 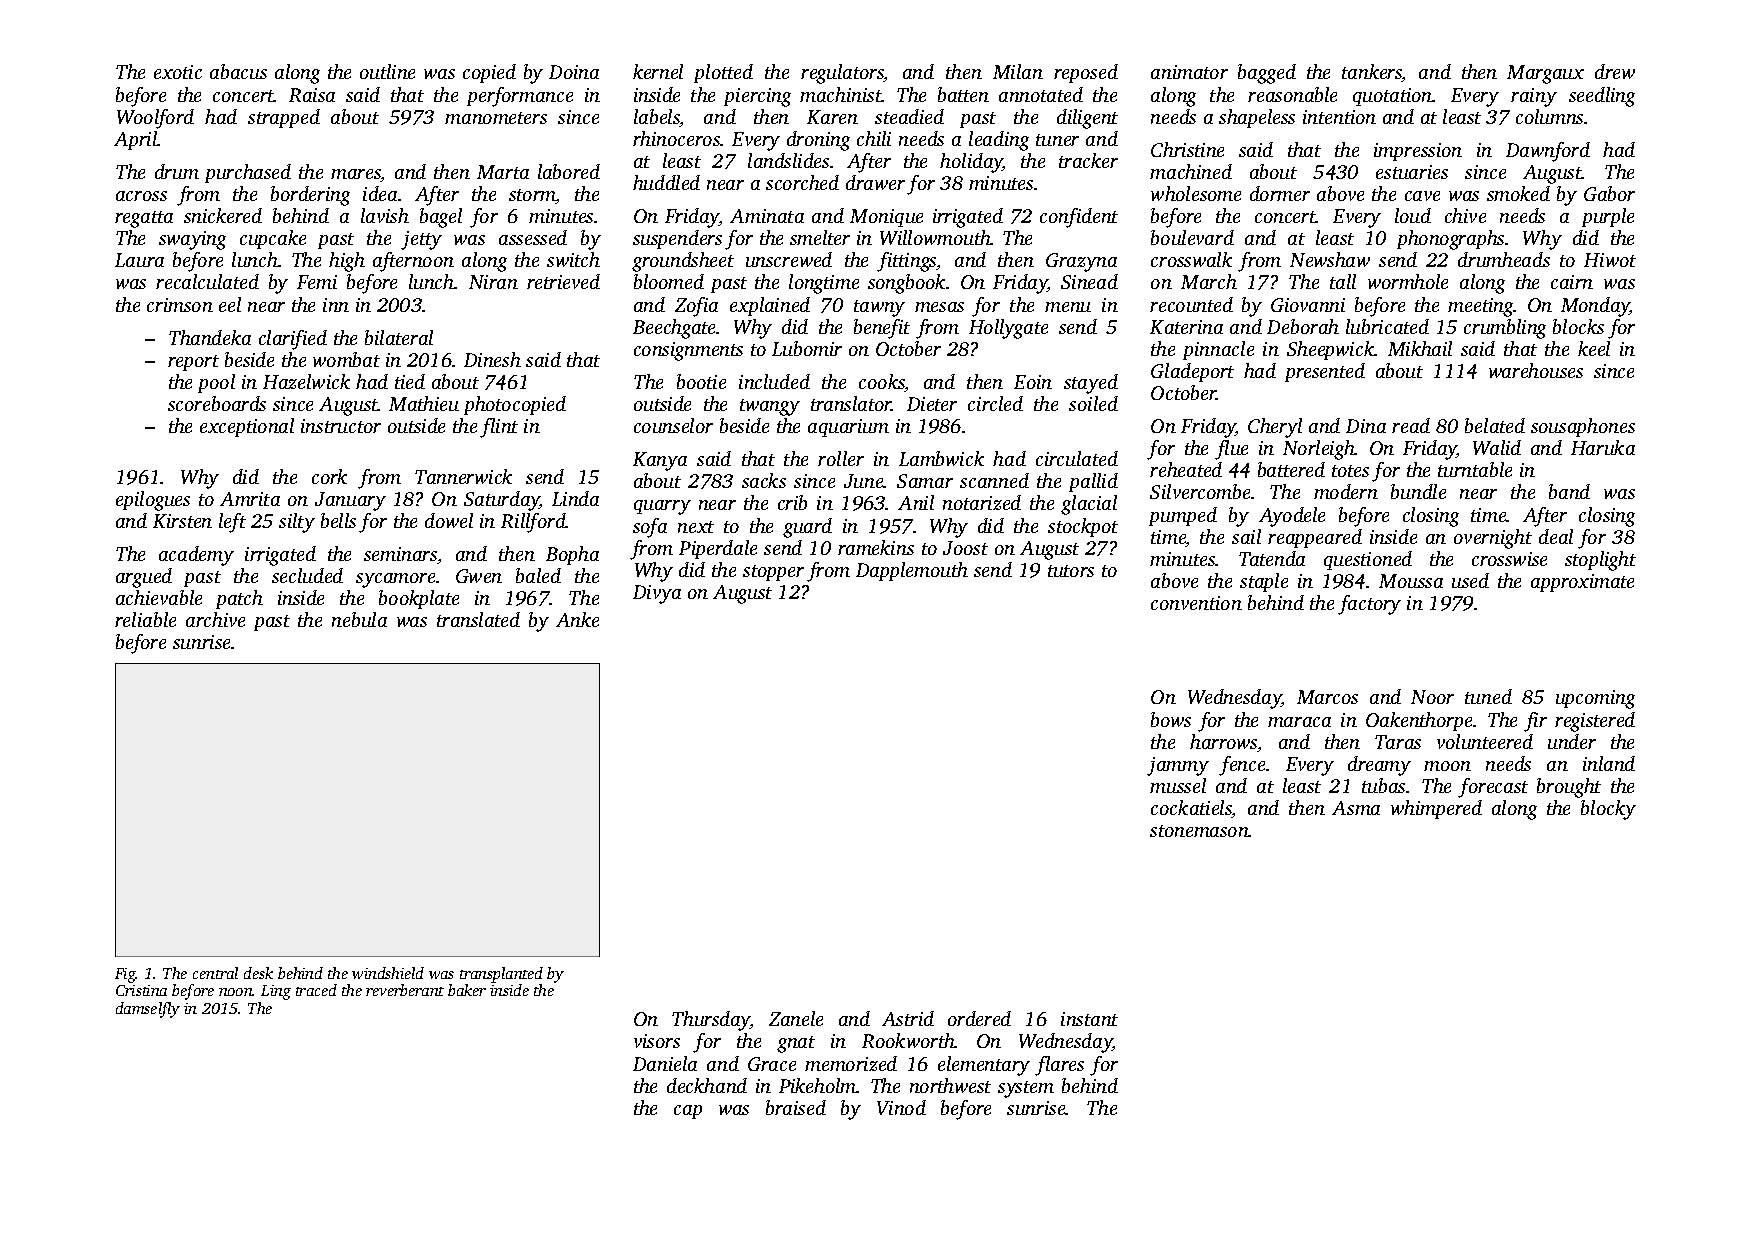 I want to click on epilogues, so click(x=153, y=501).
